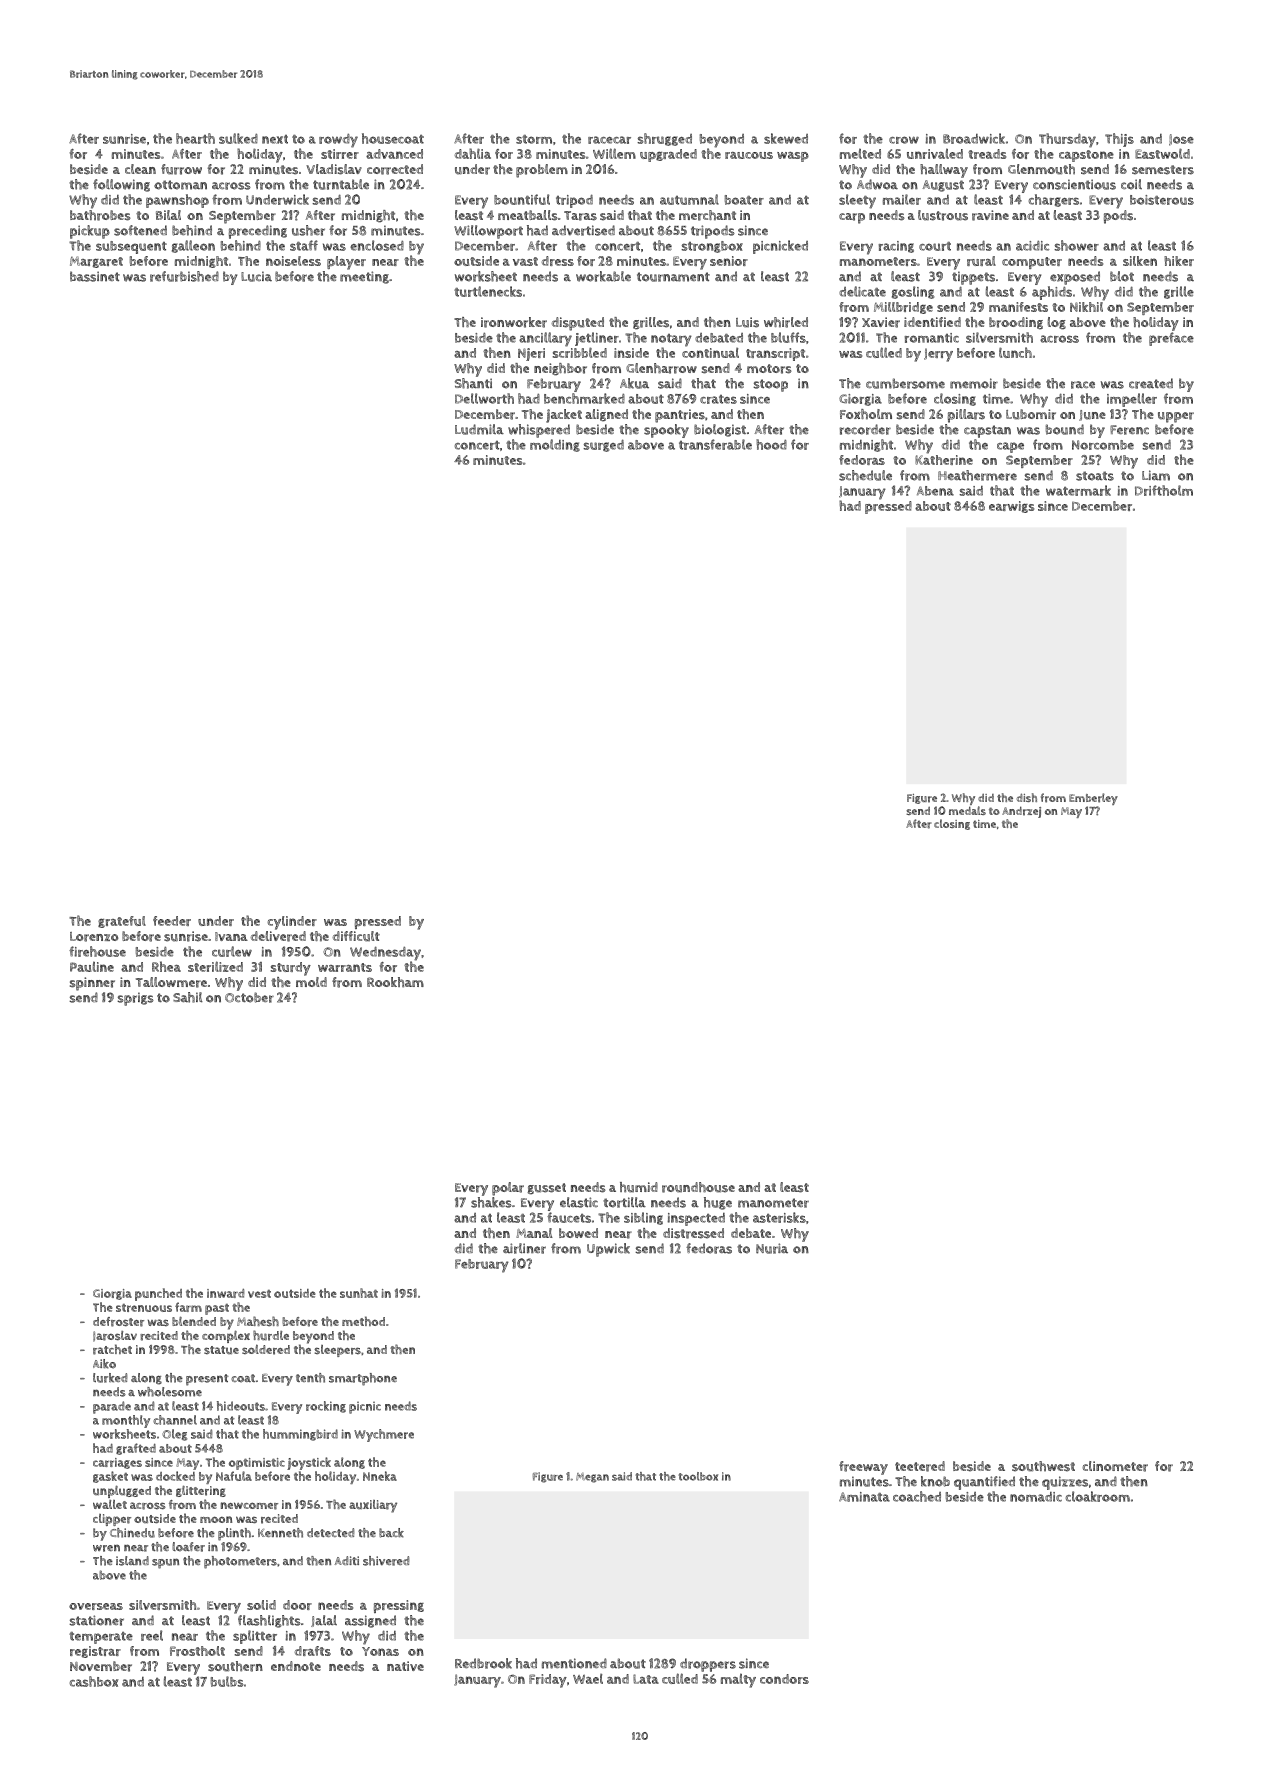 The width and height of the page is (1263, 1786). I want to click on pawnshop, so click(177, 201).
